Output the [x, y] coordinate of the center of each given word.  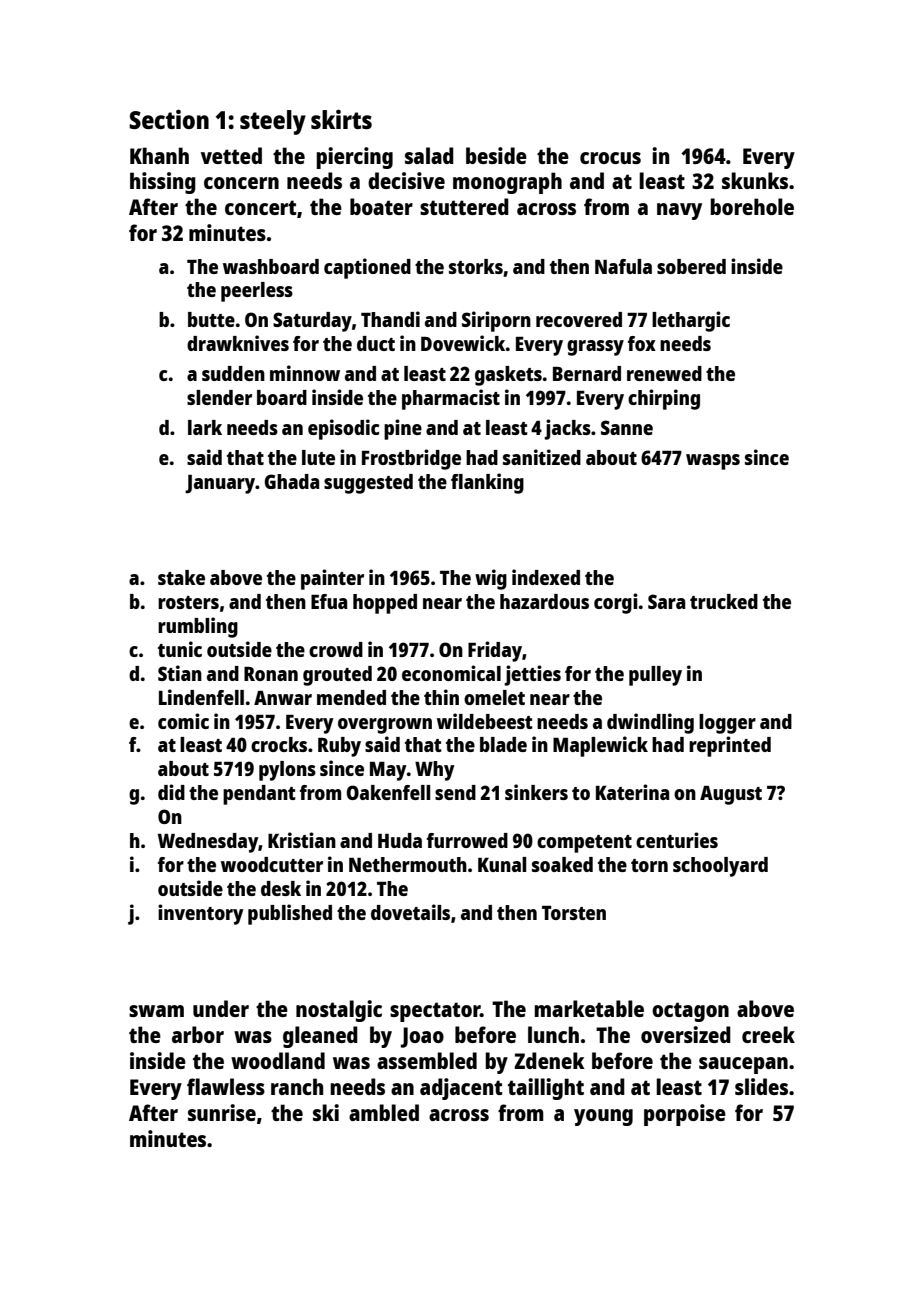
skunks [755, 180]
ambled [384, 1112]
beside [496, 155]
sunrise [222, 1112]
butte [211, 319]
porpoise [685, 1115]
